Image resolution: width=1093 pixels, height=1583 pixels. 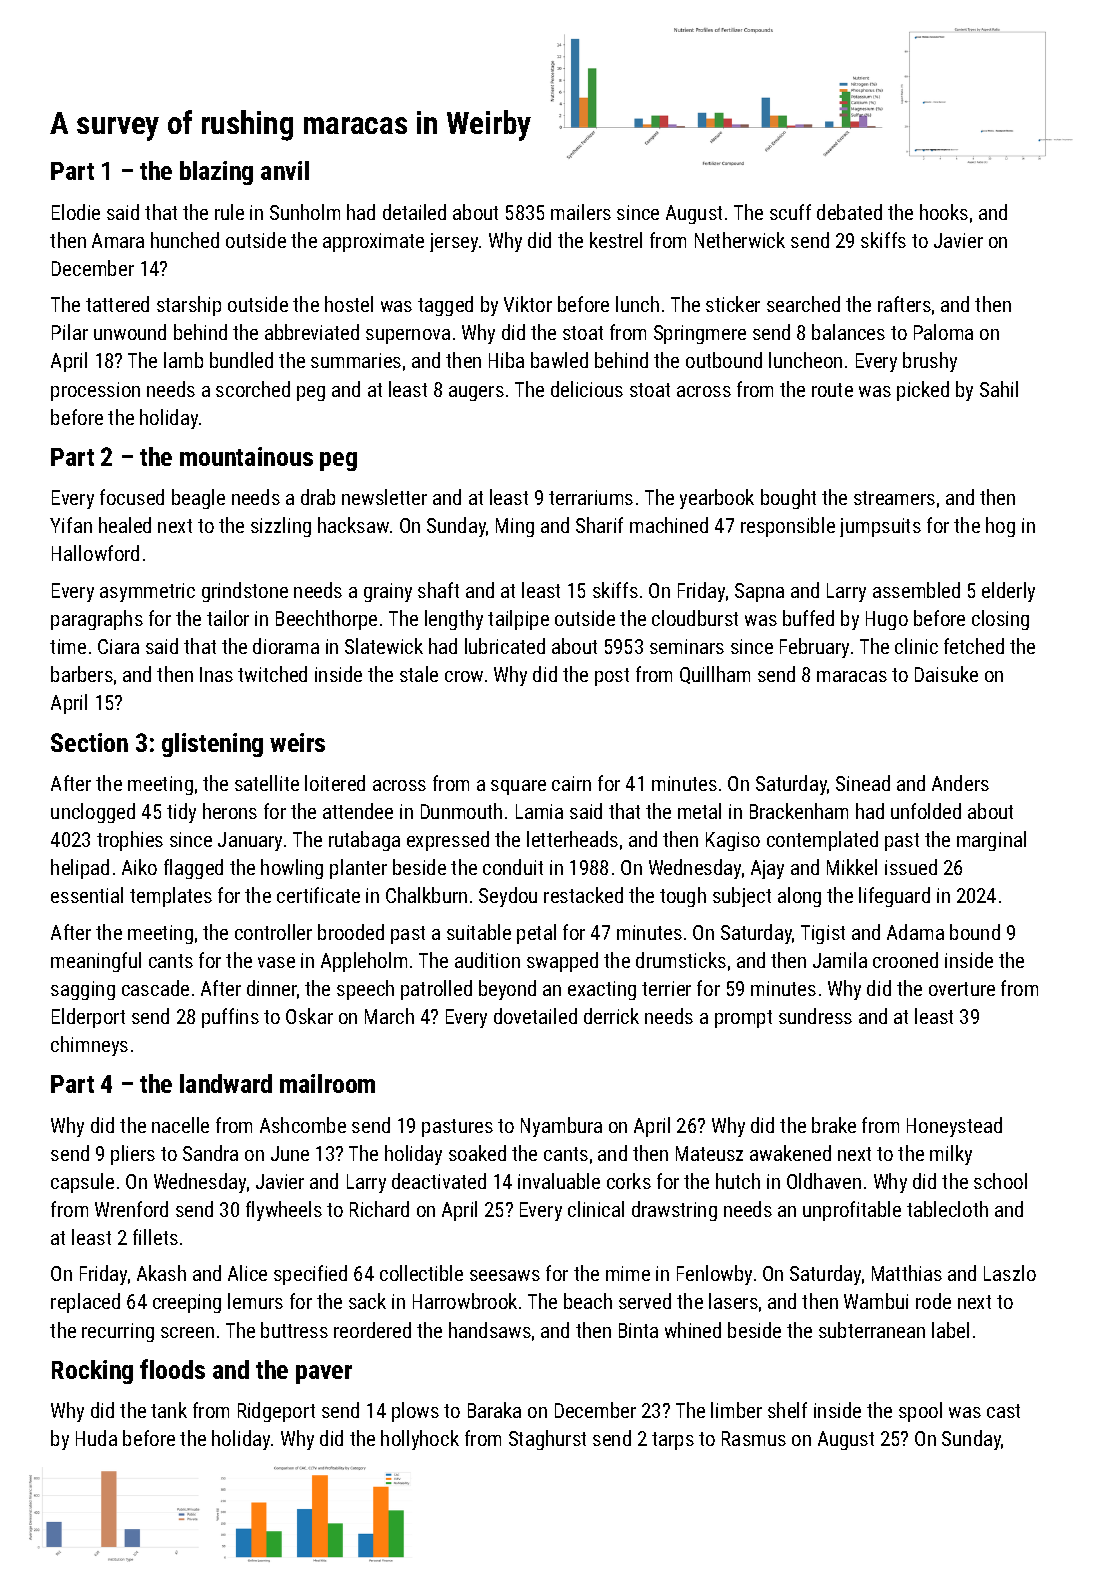 I want to click on school, so click(x=1000, y=1181).
